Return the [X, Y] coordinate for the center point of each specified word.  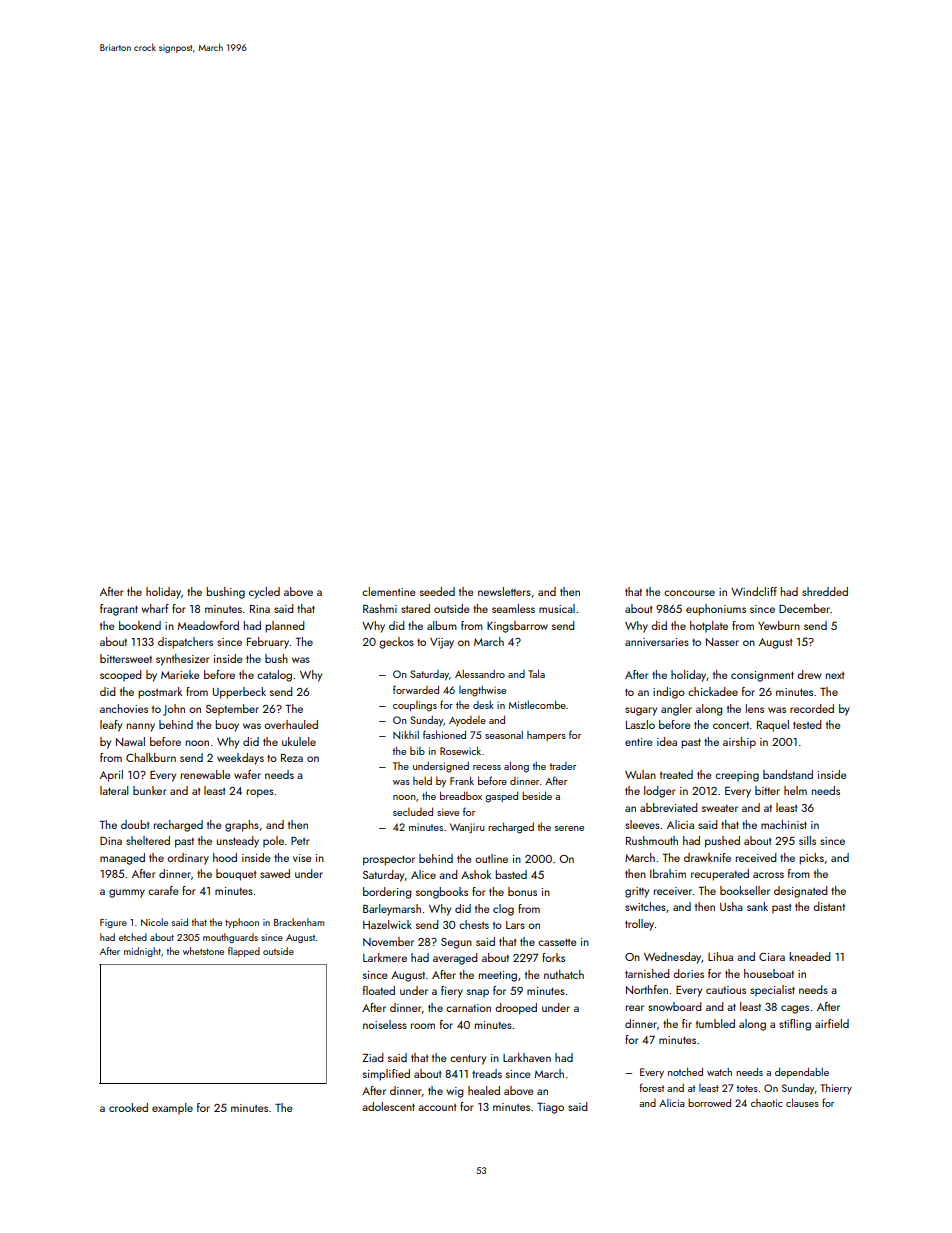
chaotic [766, 1103]
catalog [274, 676]
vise [302, 858]
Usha [731, 906]
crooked [128, 1107]
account [437, 1107]
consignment [762, 676]
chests [474, 924]
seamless [513, 608]
